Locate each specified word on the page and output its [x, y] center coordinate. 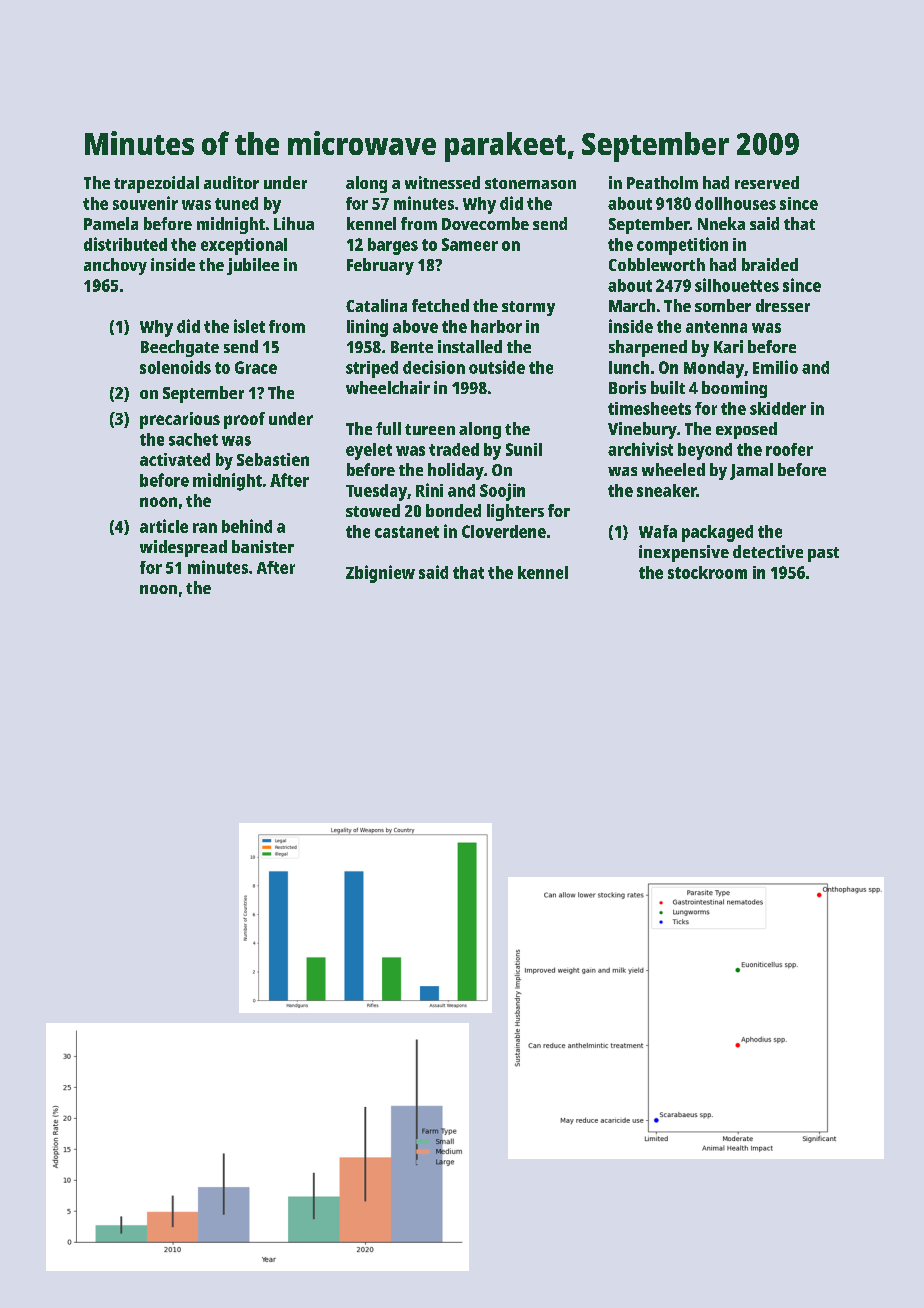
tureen [430, 429]
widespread [183, 548]
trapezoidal [156, 184]
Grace [256, 367]
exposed [746, 430]
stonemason [530, 183]
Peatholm [662, 182]
